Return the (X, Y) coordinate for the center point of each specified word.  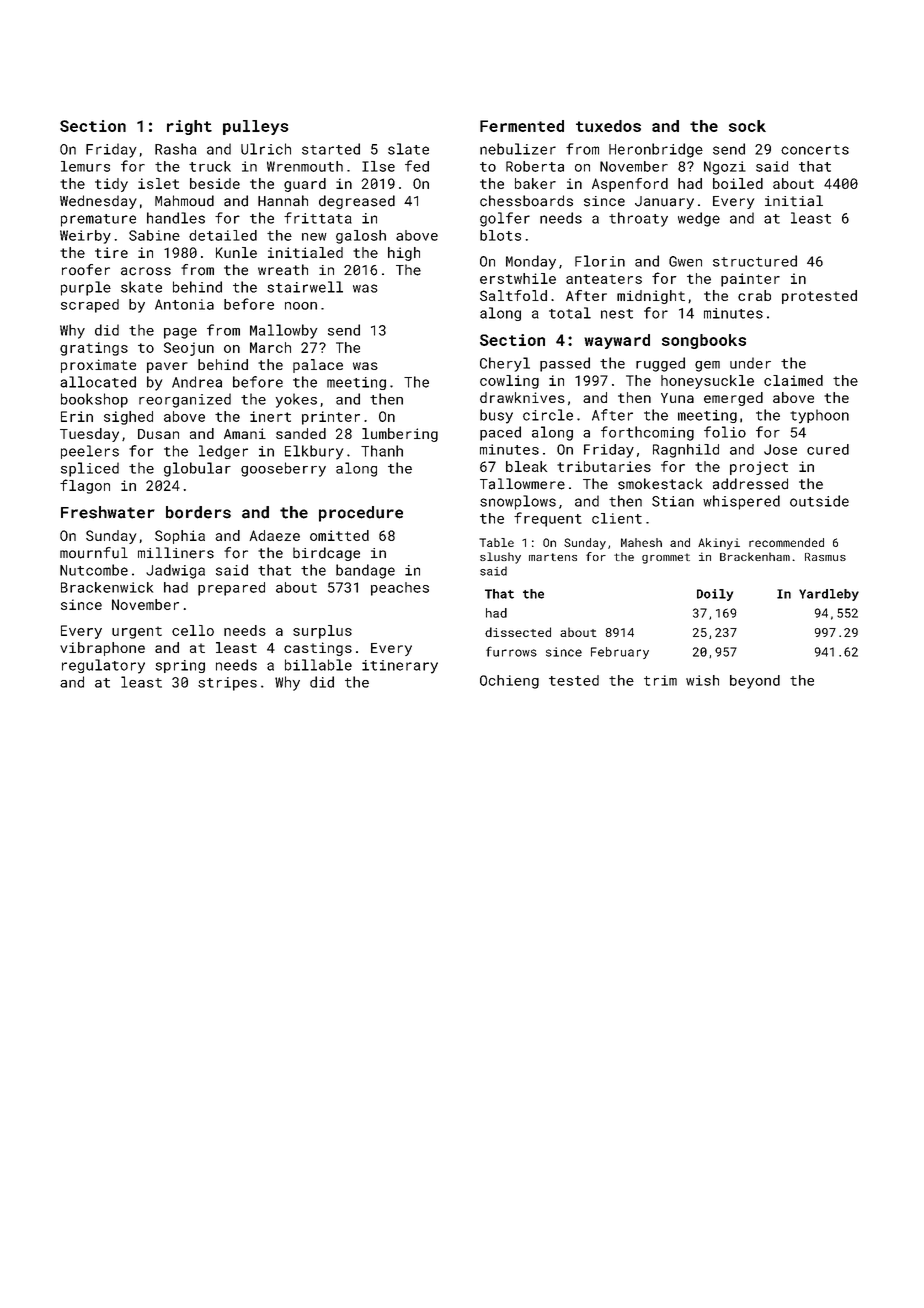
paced (500, 433)
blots (500, 235)
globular (197, 469)
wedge (699, 219)
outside (819, 501)
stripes (227, 684)
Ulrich (266, 149)
